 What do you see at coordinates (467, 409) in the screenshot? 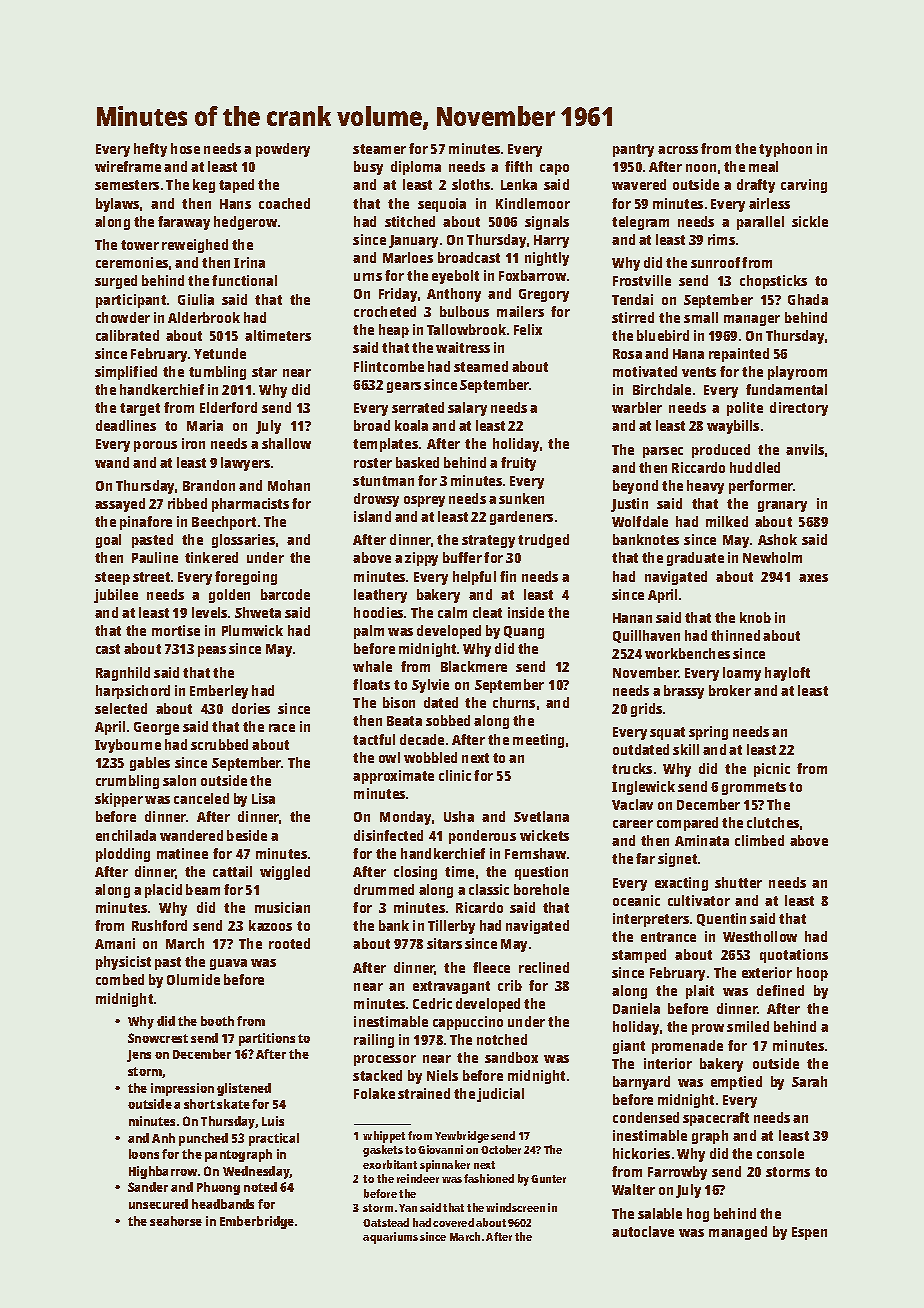
I see `salary` at bounding box center [467, 409].
